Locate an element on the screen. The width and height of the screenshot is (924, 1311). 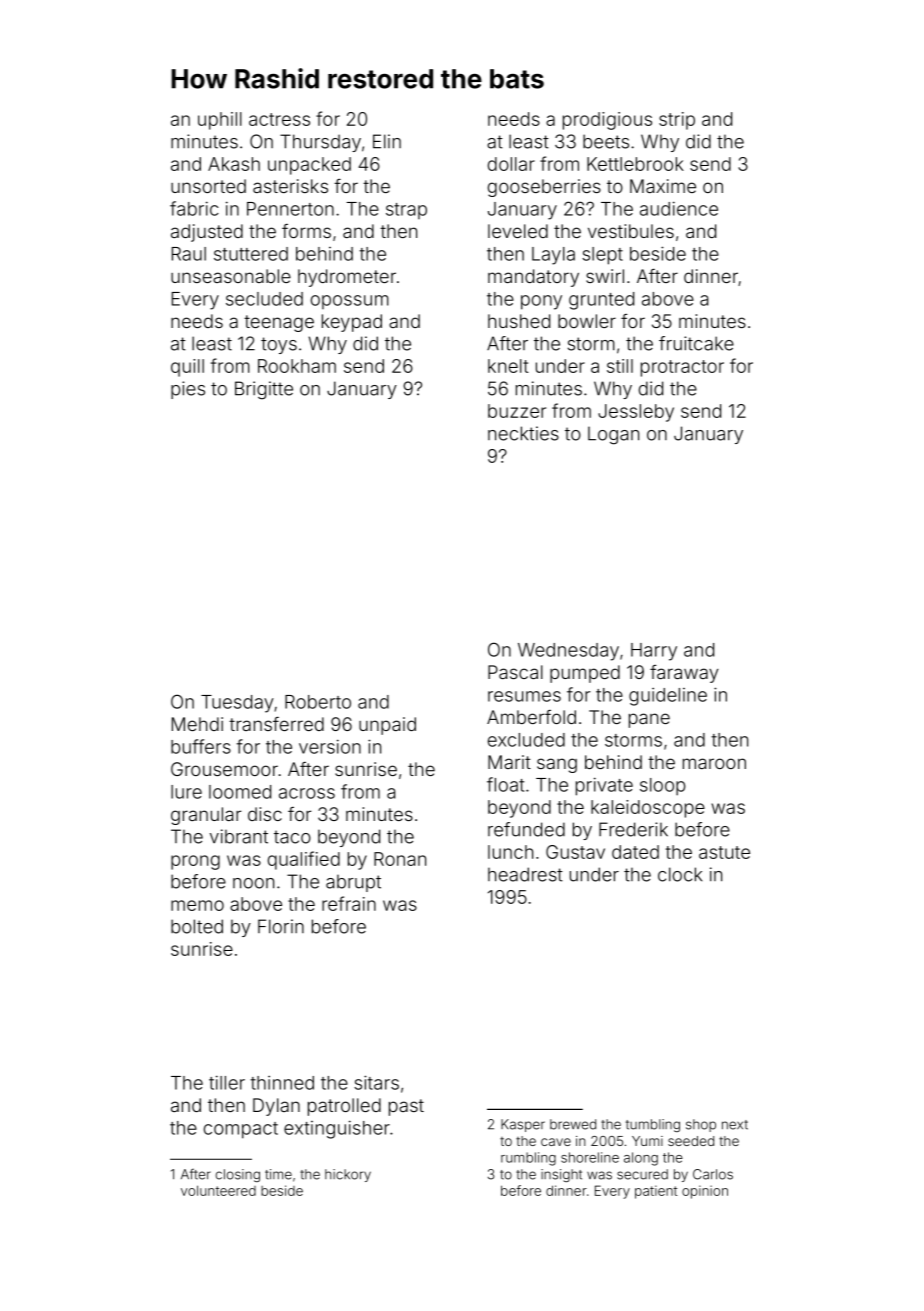
Tuesday is located at coordinates (237, 704).
